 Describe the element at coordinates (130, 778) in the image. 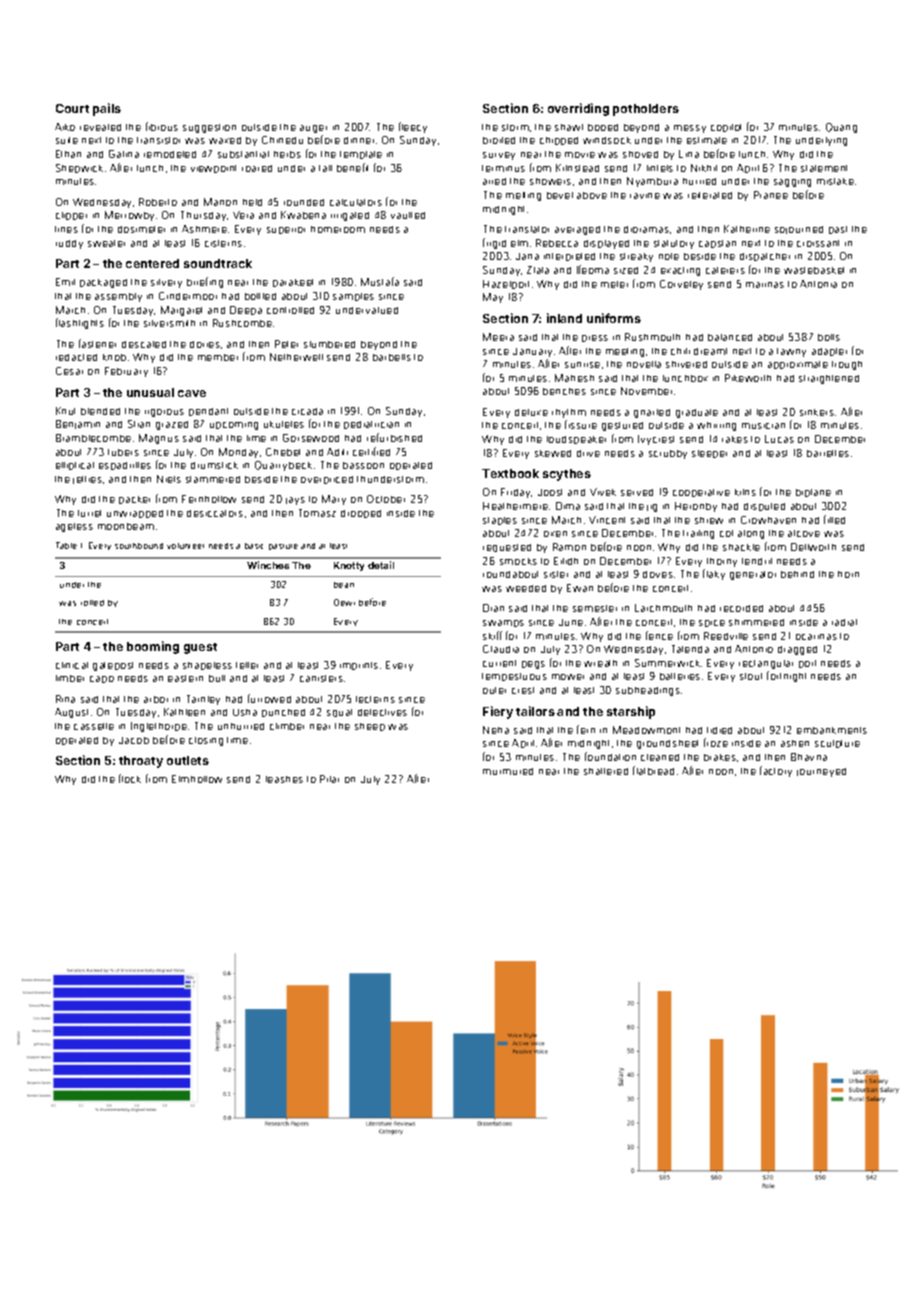

I see `flock` at that location.
